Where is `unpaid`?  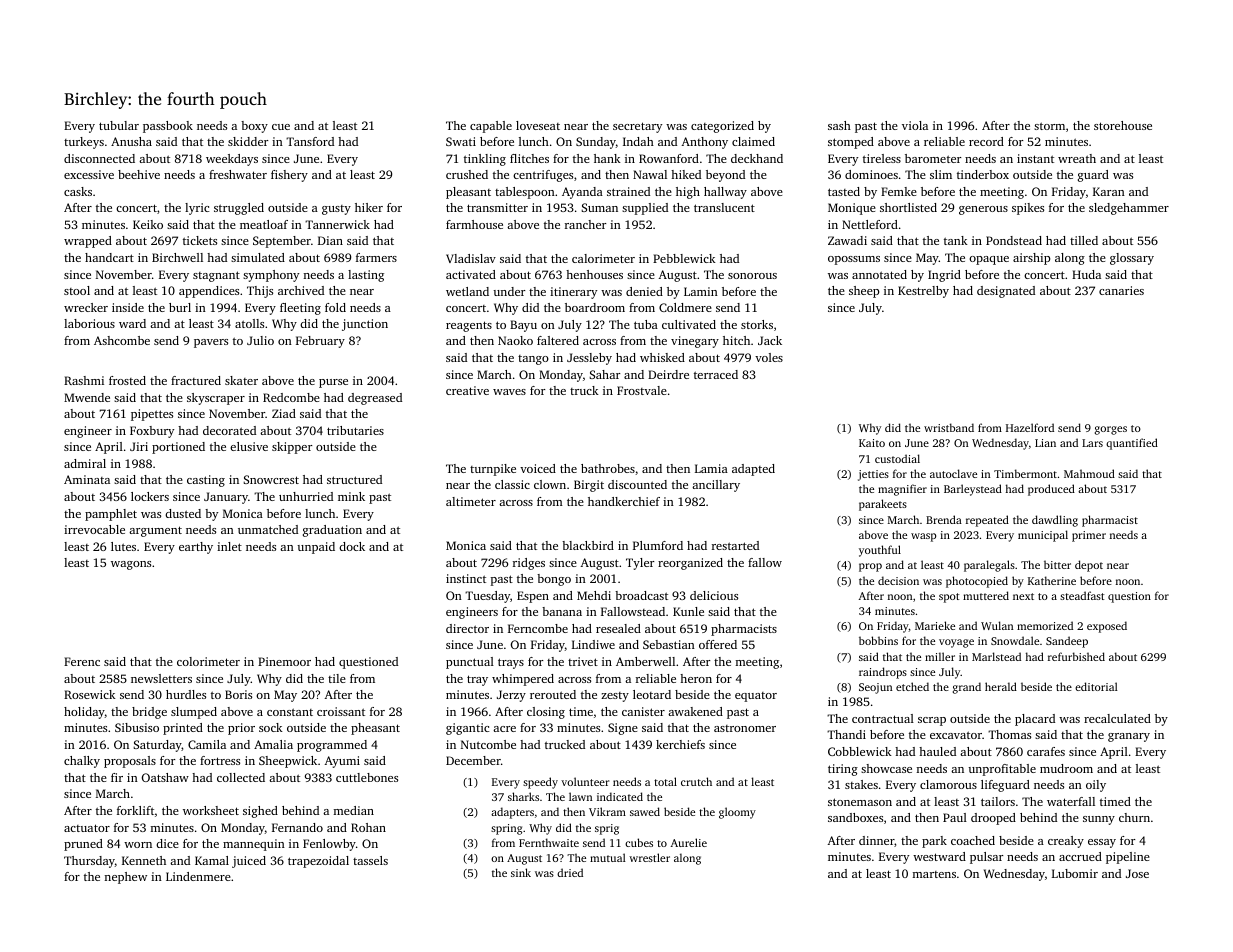 unpaid is located at coordinates (316, 548).
